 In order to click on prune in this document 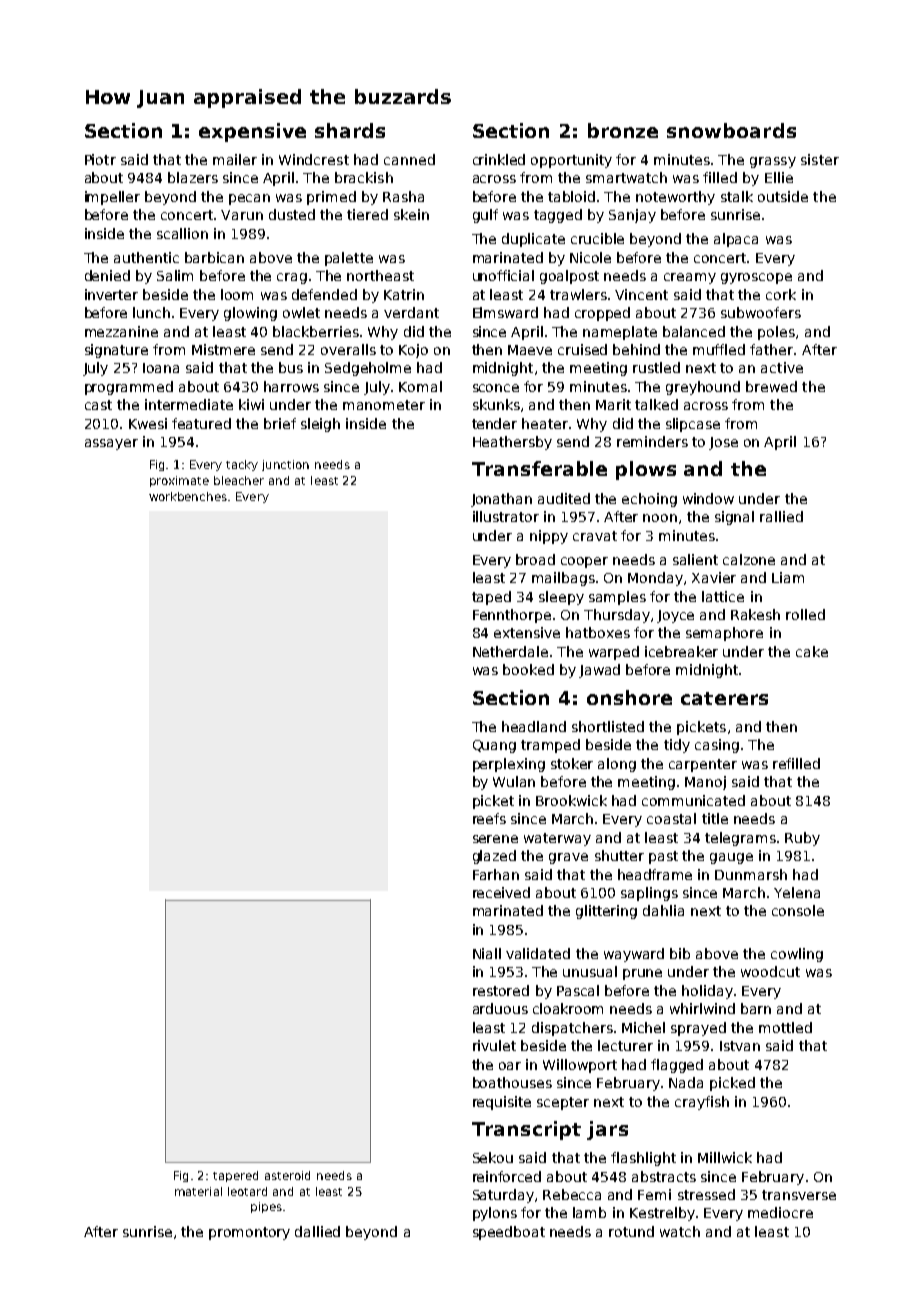, I will do `click(642, 974)`.
